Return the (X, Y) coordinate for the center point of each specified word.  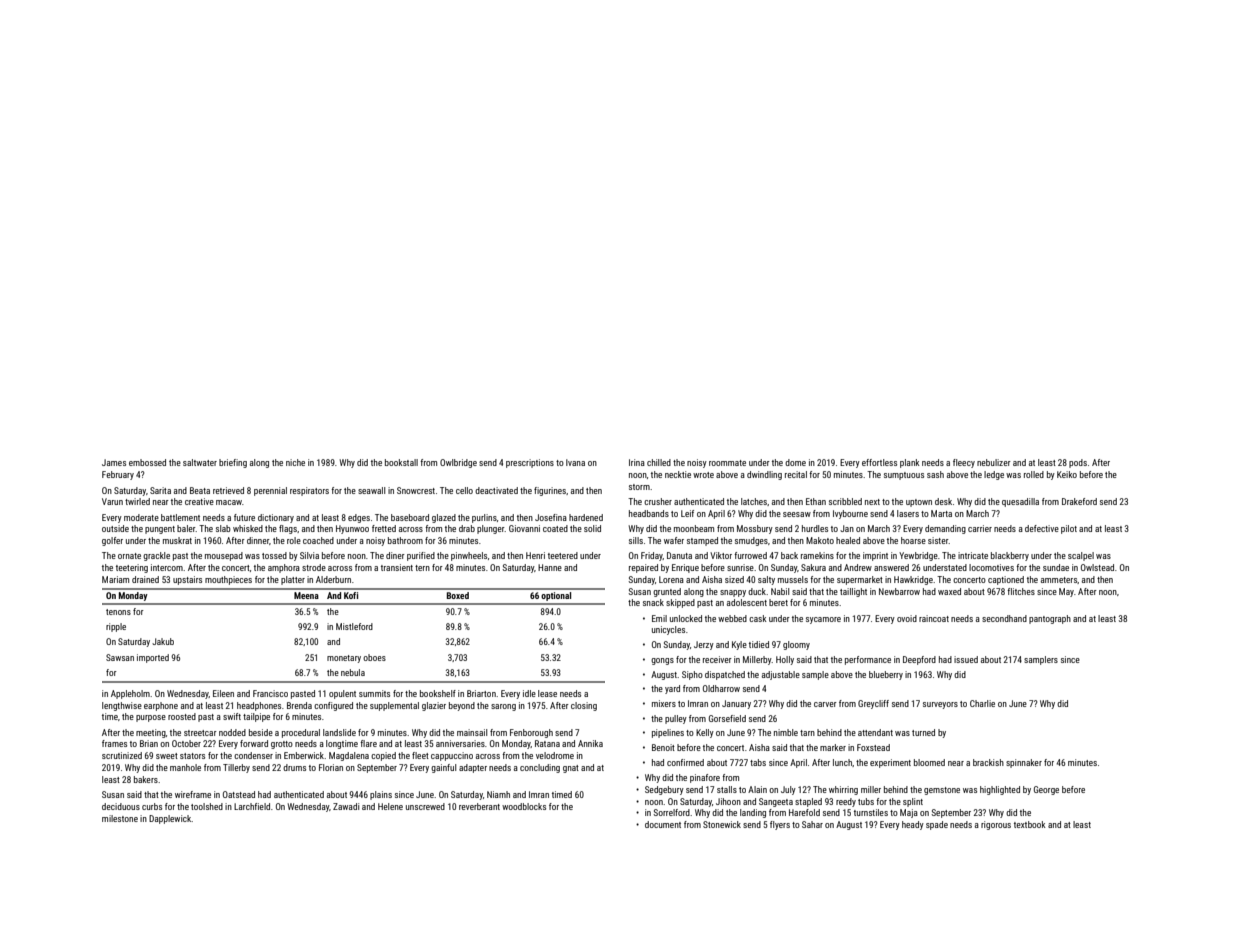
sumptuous (904, 476)
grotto (282, 745)
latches (754, 501)
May (1066, 592)
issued (966, 659)
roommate (727, 463)
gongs (662, 661)
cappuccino (452, 756)
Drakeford (1079, 501)
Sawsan (120, 657)
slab (223, 528)
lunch (842, 762)
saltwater (200, 462)
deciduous (121, 806)
